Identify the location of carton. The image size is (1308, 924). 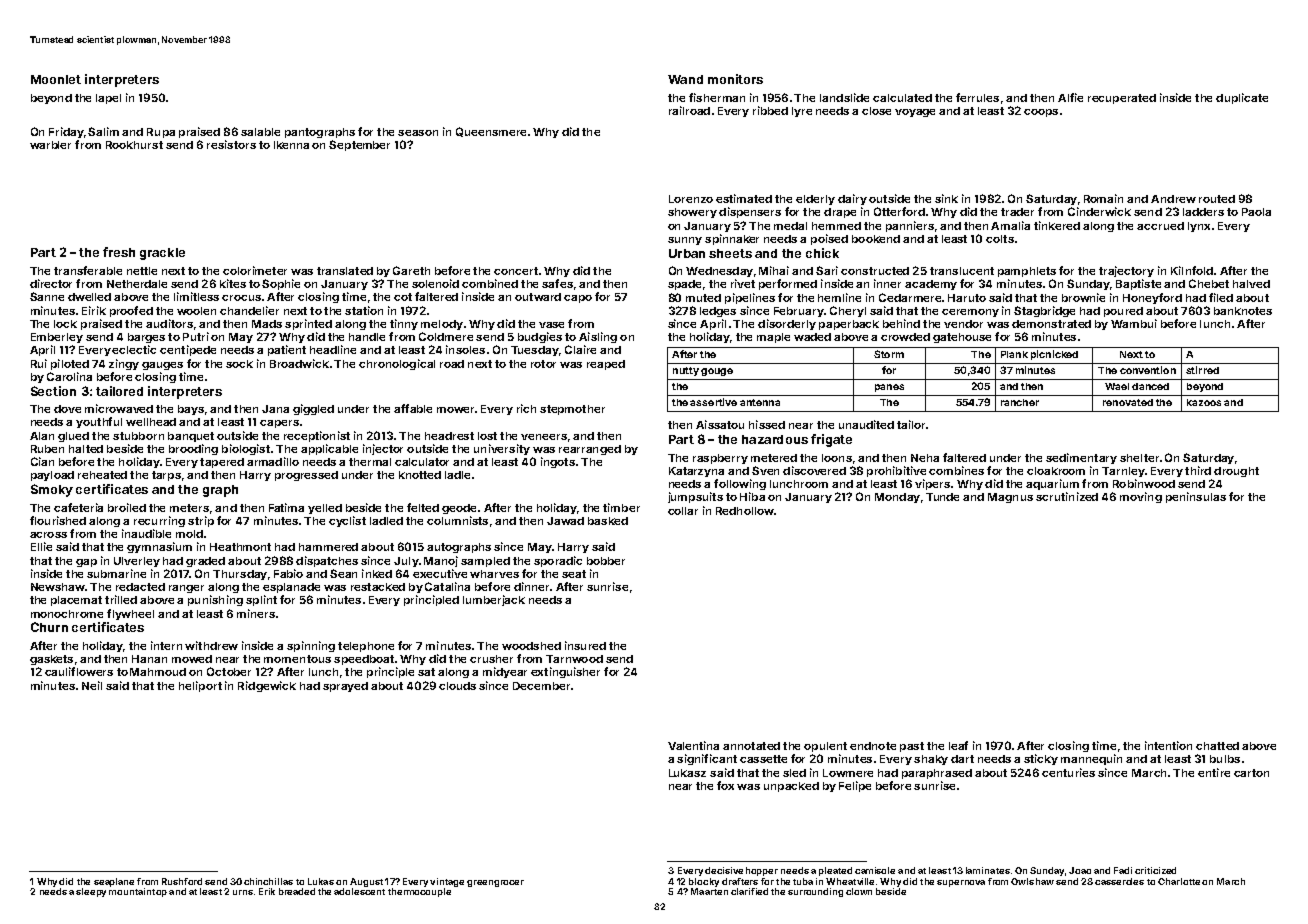
(1251, 773).
